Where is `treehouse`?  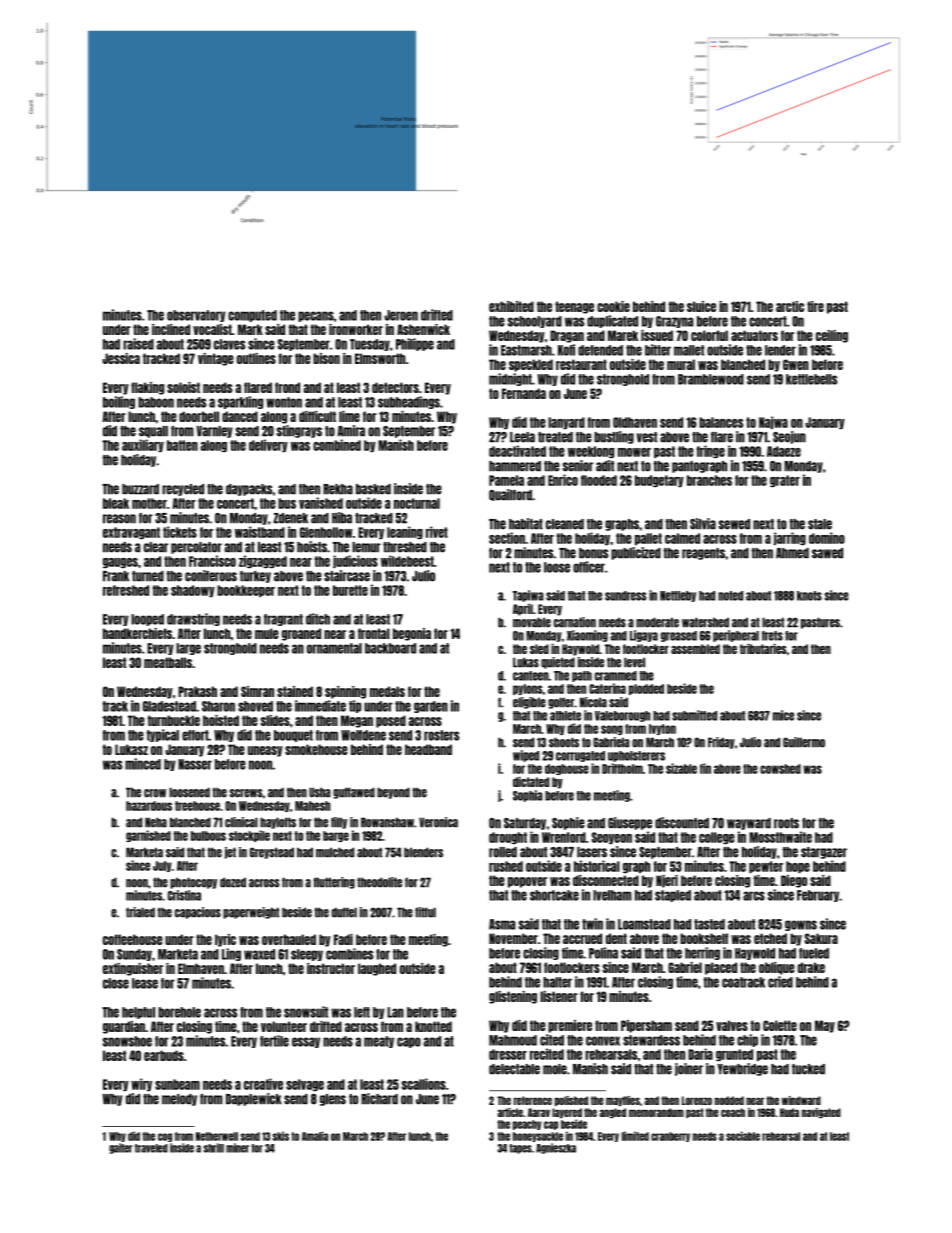
treehouse is located at coordinates (197, 806).
